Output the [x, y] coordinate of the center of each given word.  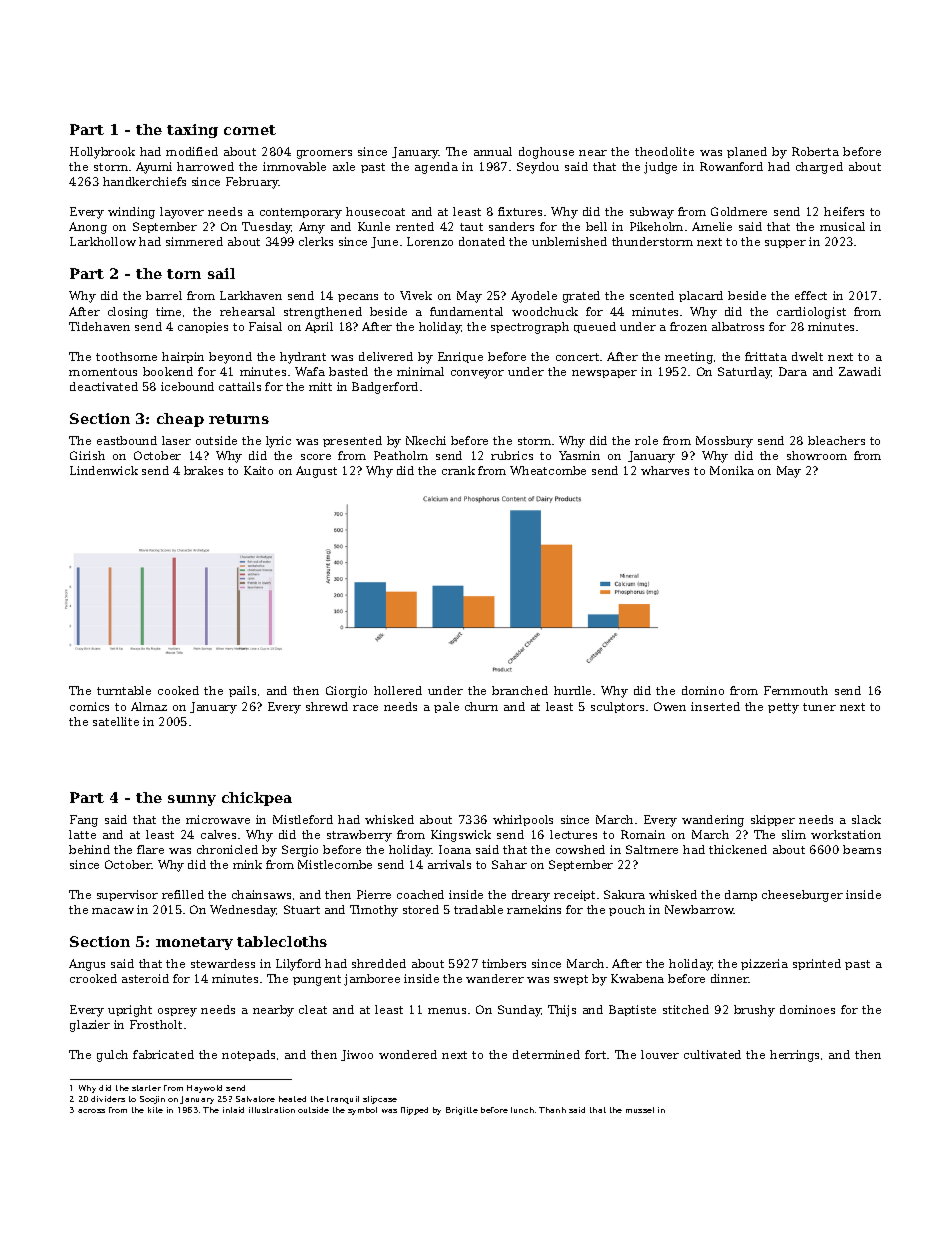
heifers [844, 211]
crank [458, 470]
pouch [627, 910]
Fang [84, 821]
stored [421, 909]
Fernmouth [796, 690]
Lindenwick [104, 470]
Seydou [538, 168]
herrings [794, 1056]
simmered [194, 241]
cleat [313, 1009]
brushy [754, 1011]
